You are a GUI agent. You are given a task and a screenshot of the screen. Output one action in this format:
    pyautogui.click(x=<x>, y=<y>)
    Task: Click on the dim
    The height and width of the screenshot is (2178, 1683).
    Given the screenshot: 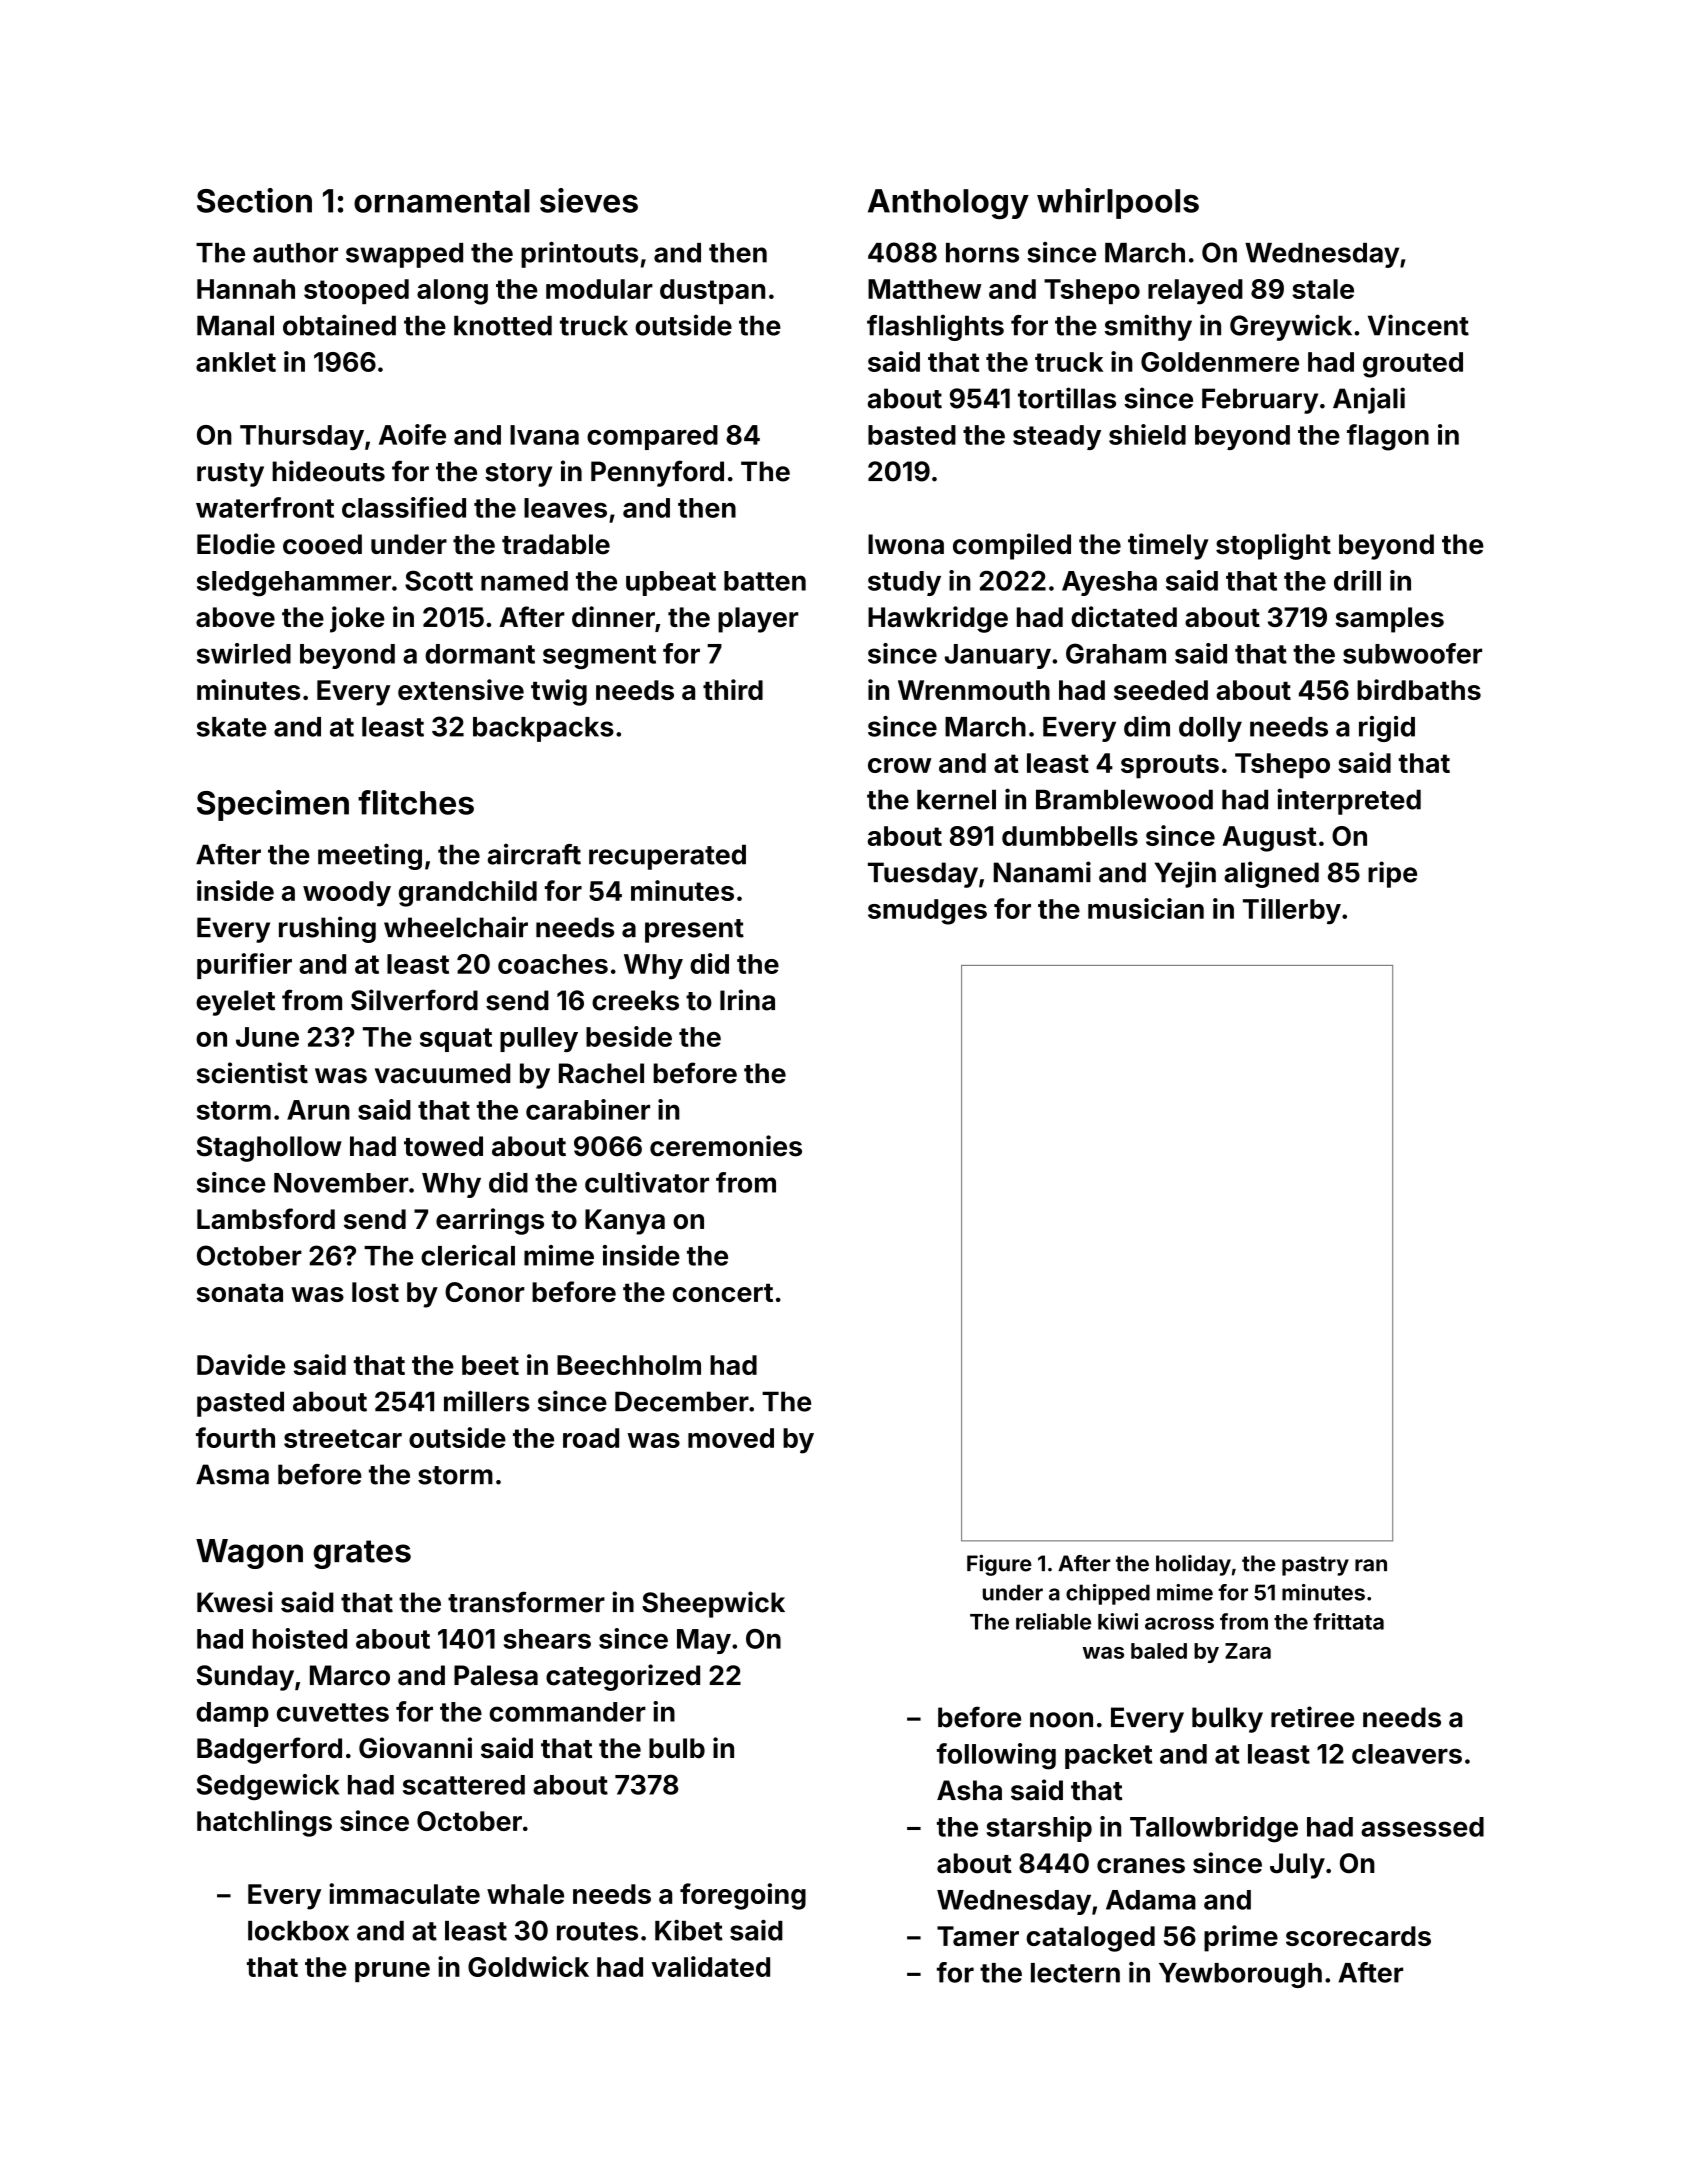 What is the action you would take?
    pyautogui.click(x=1147, y=726)
